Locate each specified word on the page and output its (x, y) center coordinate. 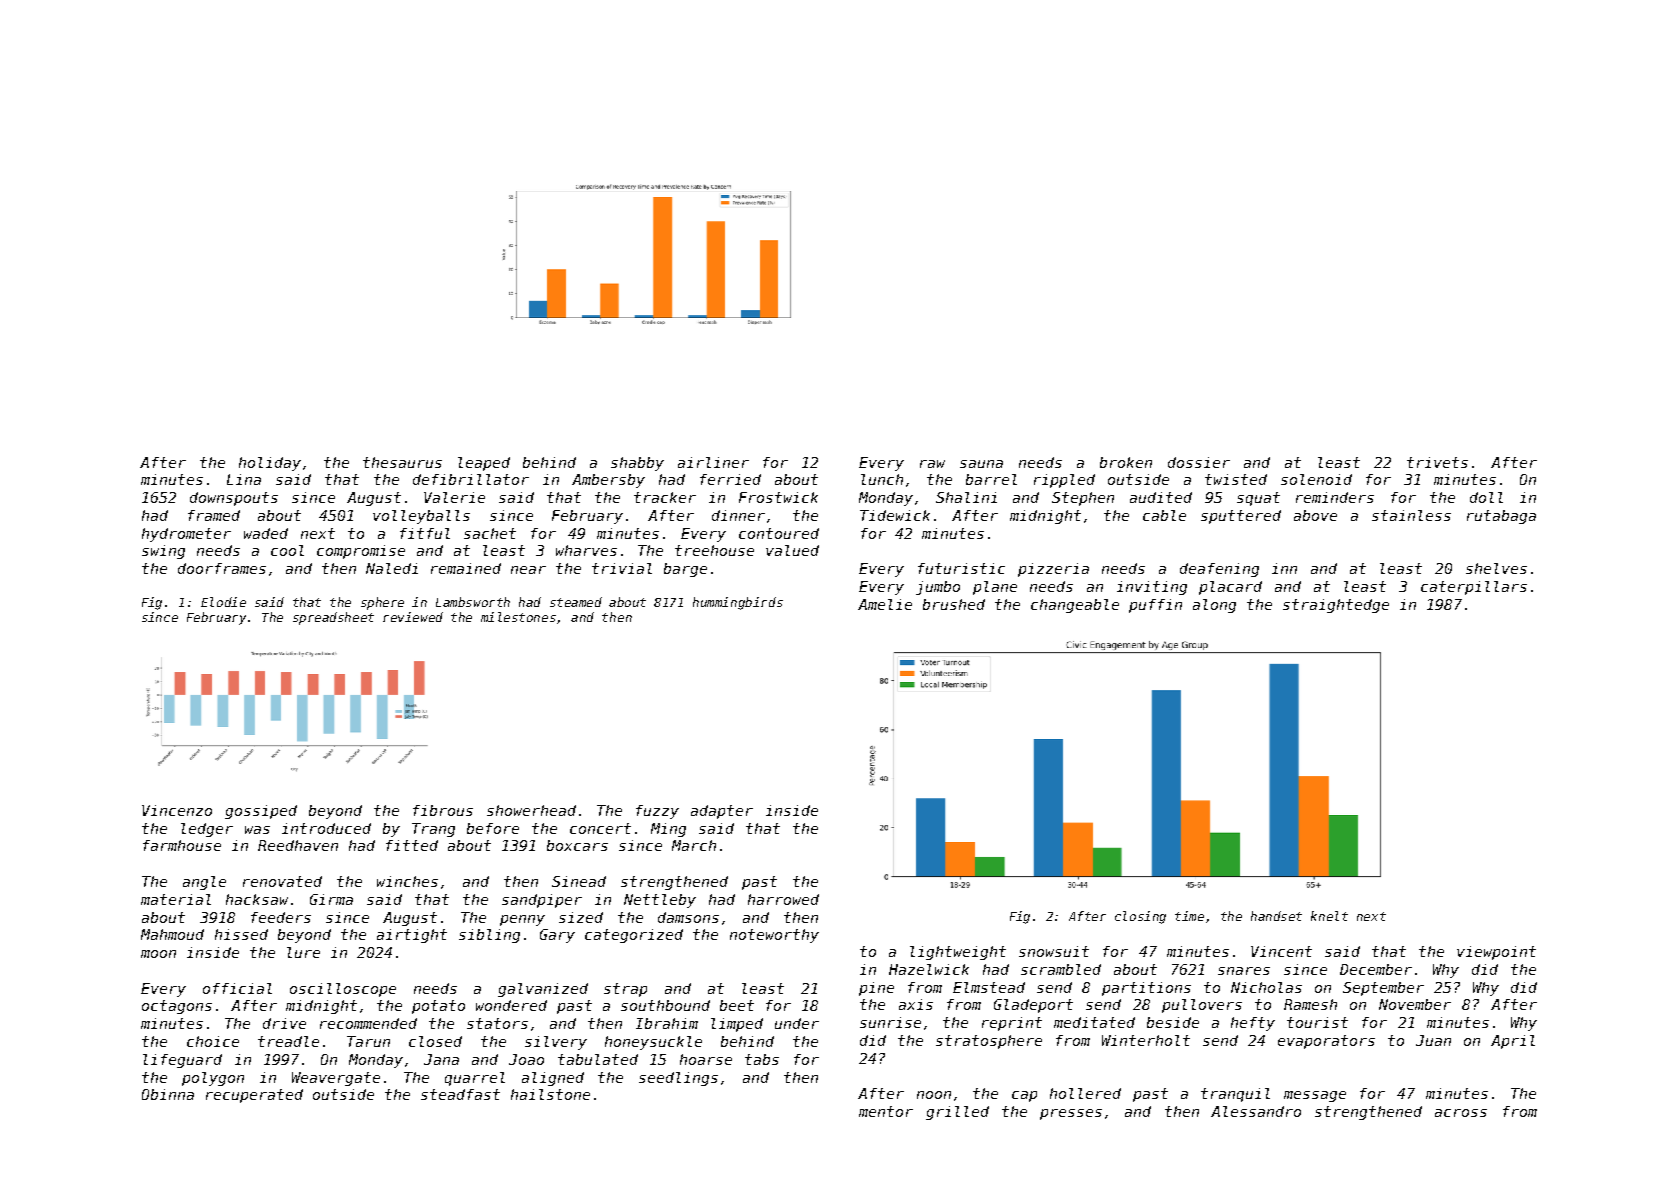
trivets (1437, 462)
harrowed (783, 899)
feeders (281, 917)
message (1315, 1096)
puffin (1155, 606)
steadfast (460, 1094)
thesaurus (402, 462)
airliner (713, 462)
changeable (1075, 606)
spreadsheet (333, 618)
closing (1140, 917)
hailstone (550, 1094)
